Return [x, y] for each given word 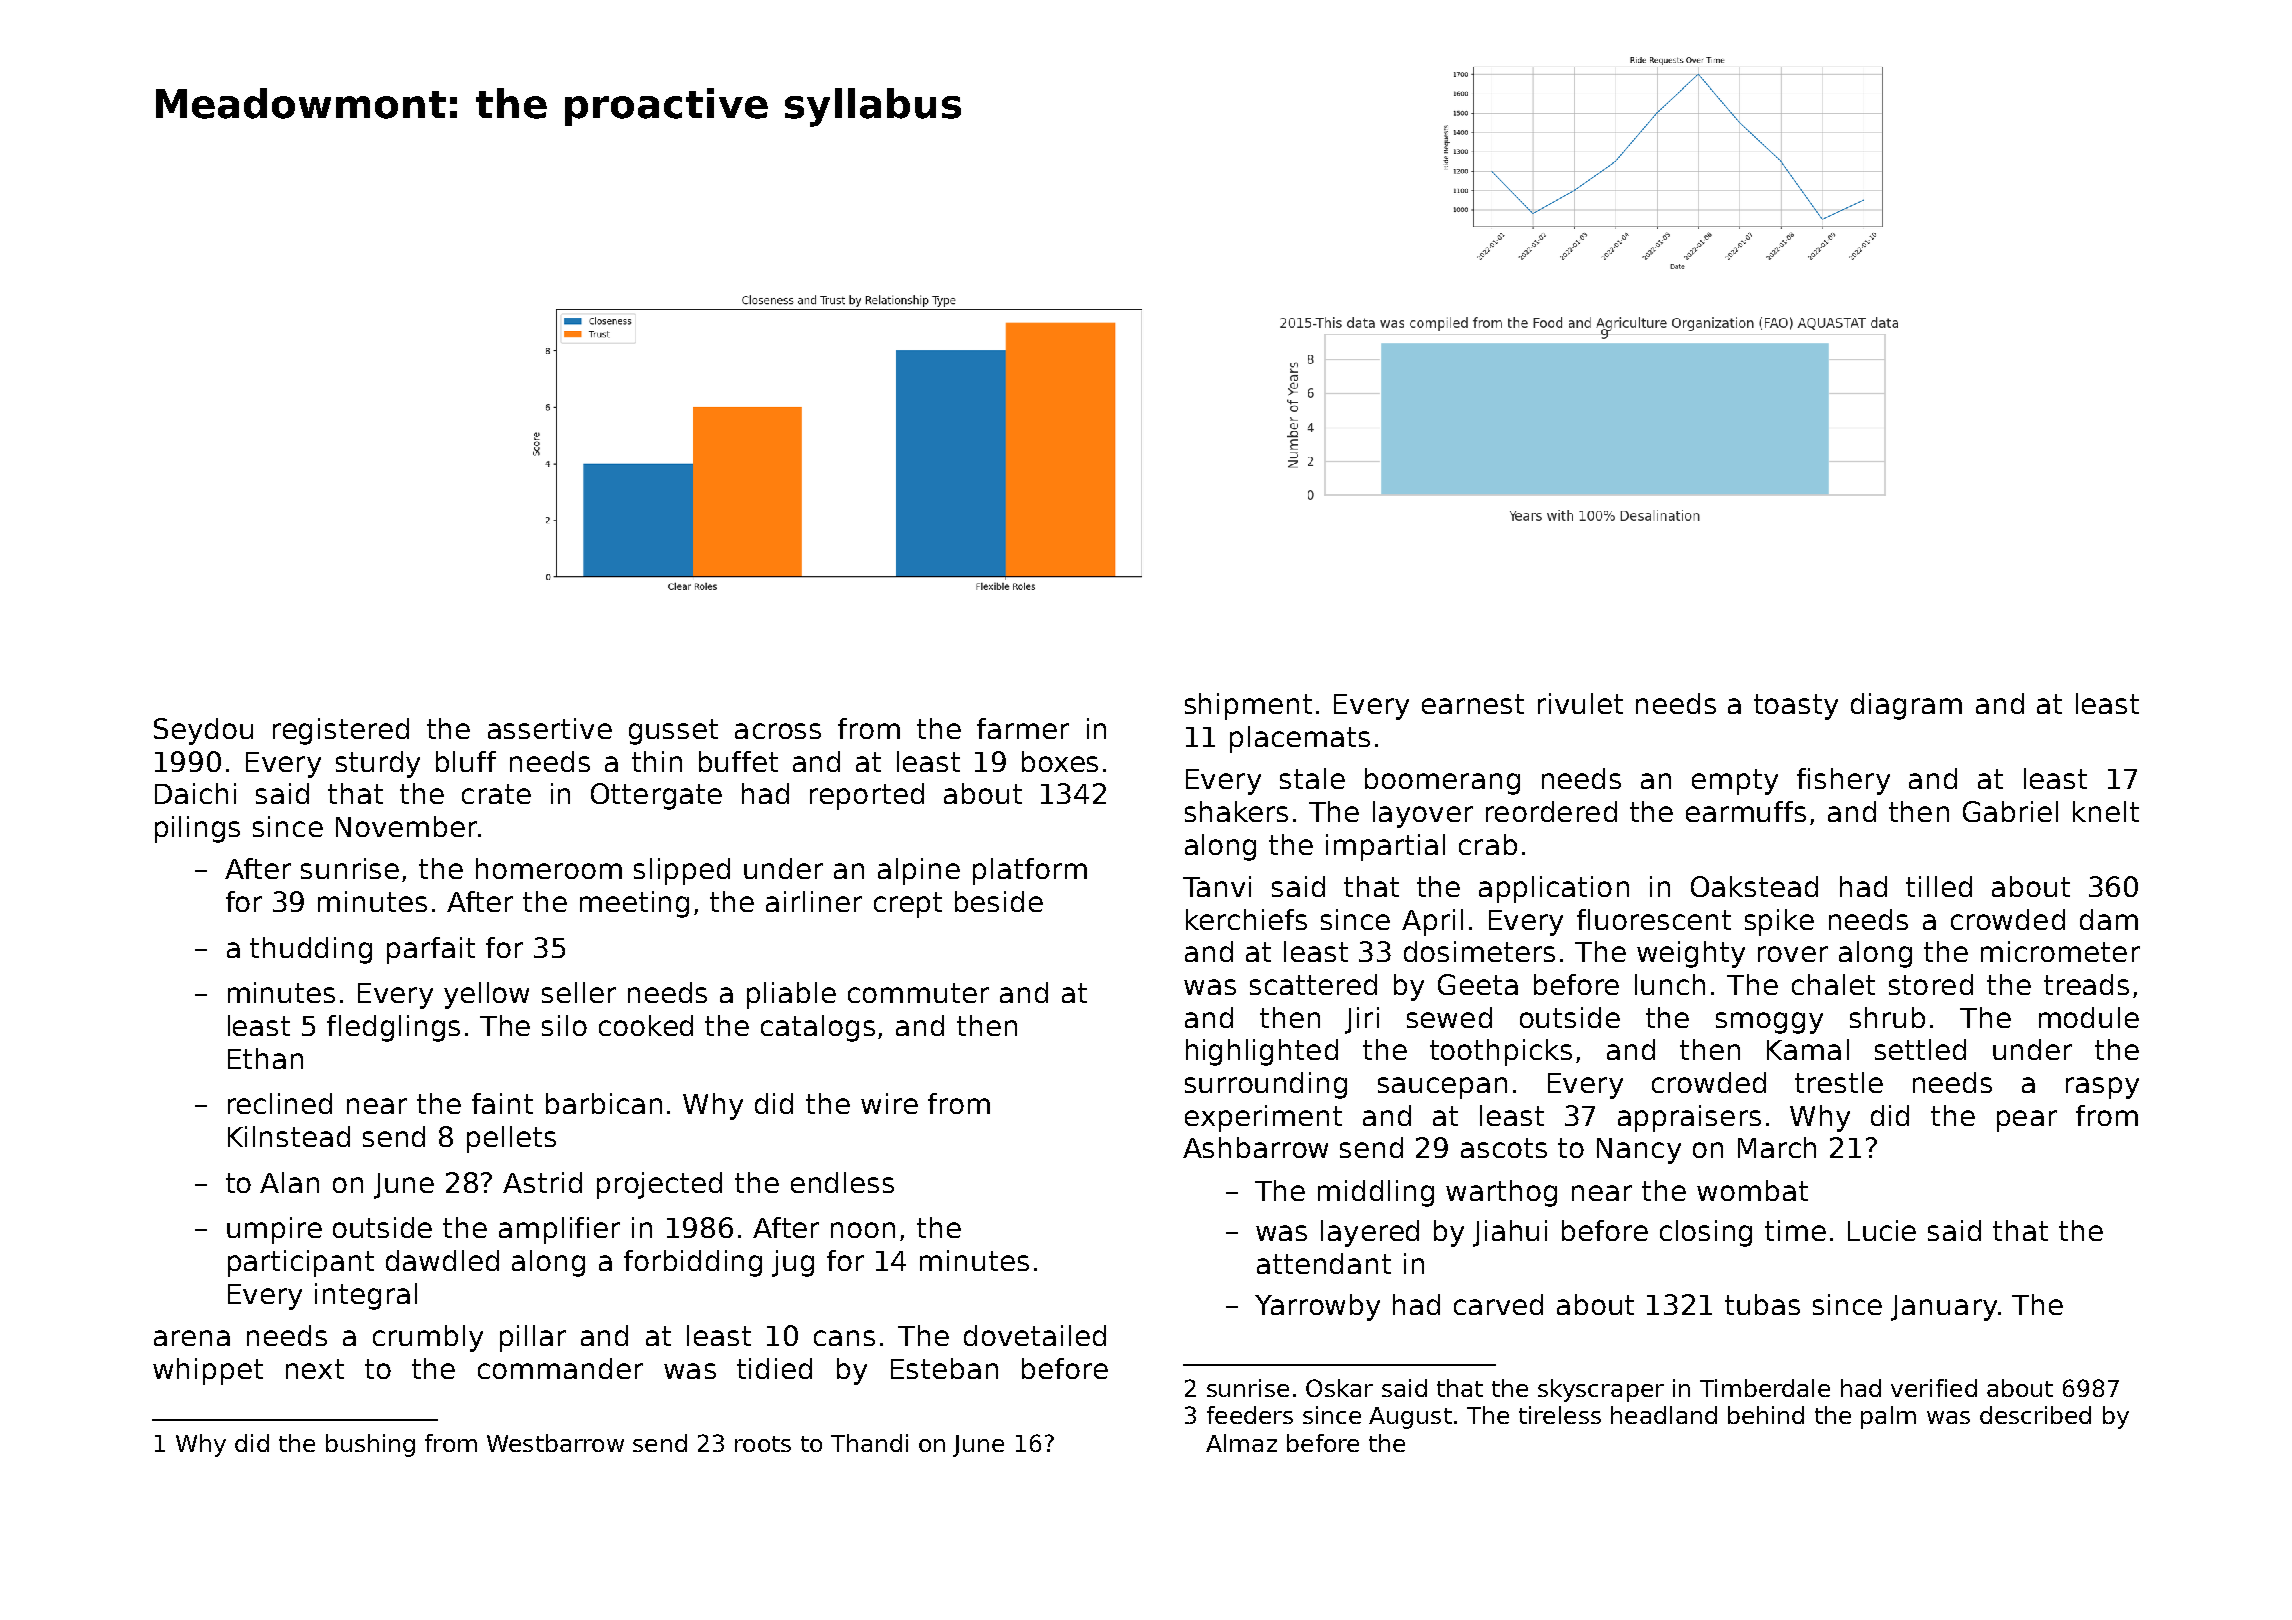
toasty [1796, 707]
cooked [646, 1025]
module [2089, 1017]
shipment [1248, 706]
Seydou [203, 731]
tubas [1762, 1304]
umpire [274, 1230]
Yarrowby [1317, 1307]
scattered [1313, 984]
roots [763, 1444]
